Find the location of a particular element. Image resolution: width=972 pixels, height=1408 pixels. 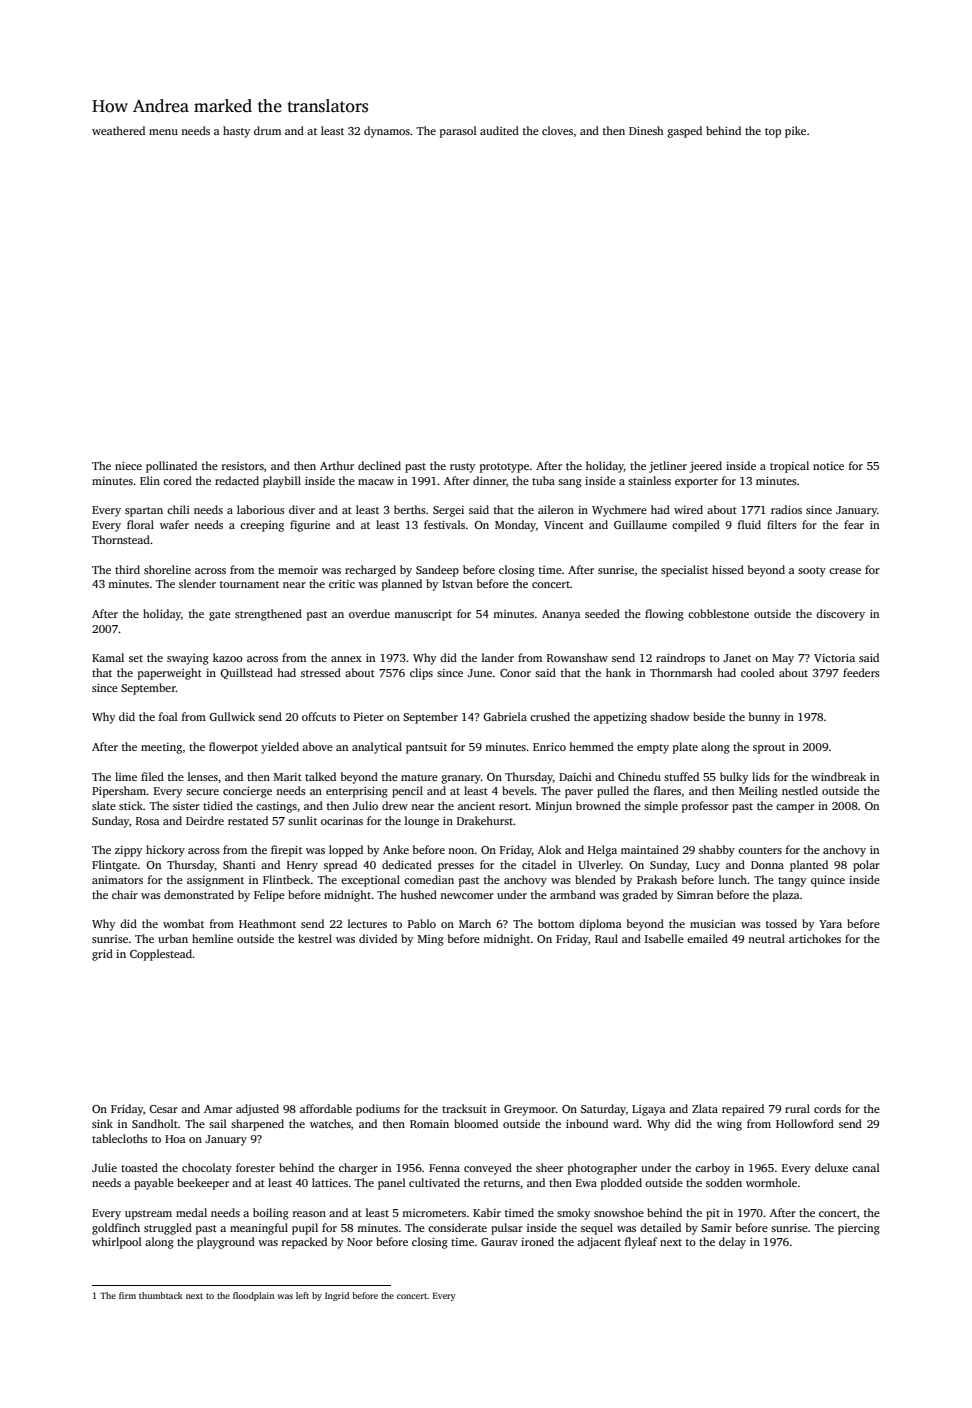

stick is located at coordinates (131, 805).
